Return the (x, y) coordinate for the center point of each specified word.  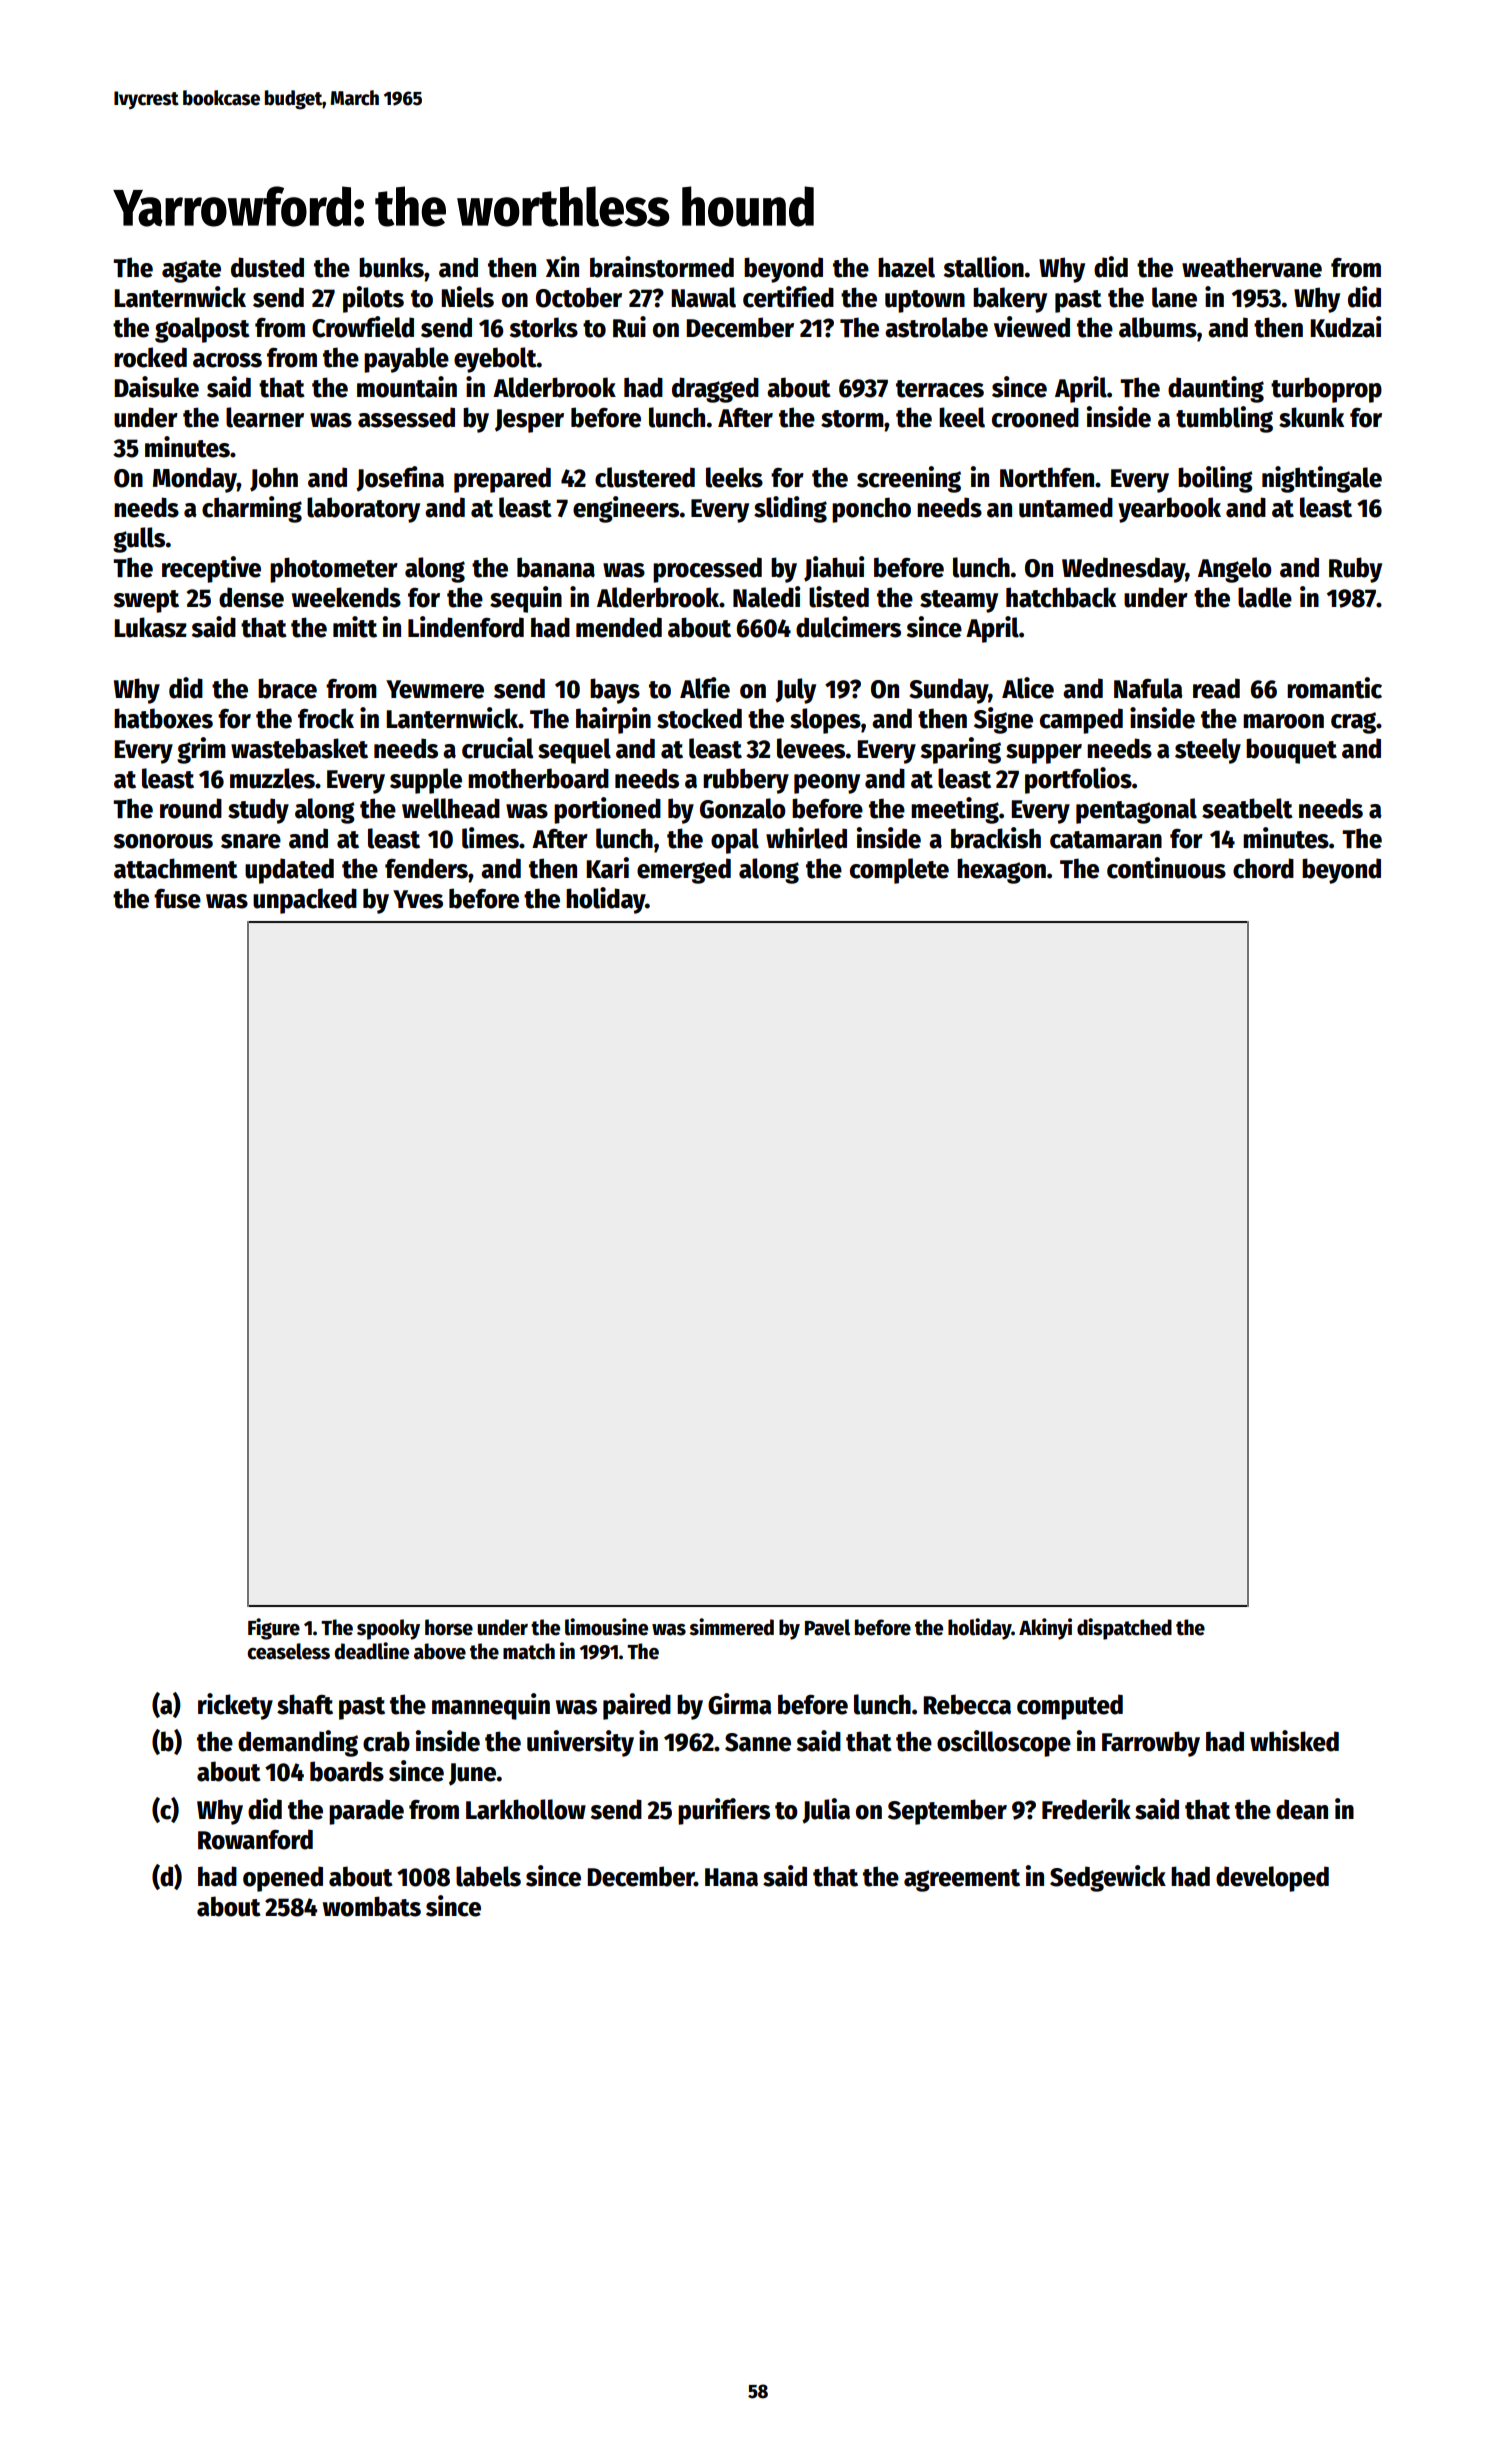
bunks (391, 267)
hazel (906, 267)
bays (615, 691)
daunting (1216, 389)
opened (283, 1879)
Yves (418, 899)
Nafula (1148, 688)
